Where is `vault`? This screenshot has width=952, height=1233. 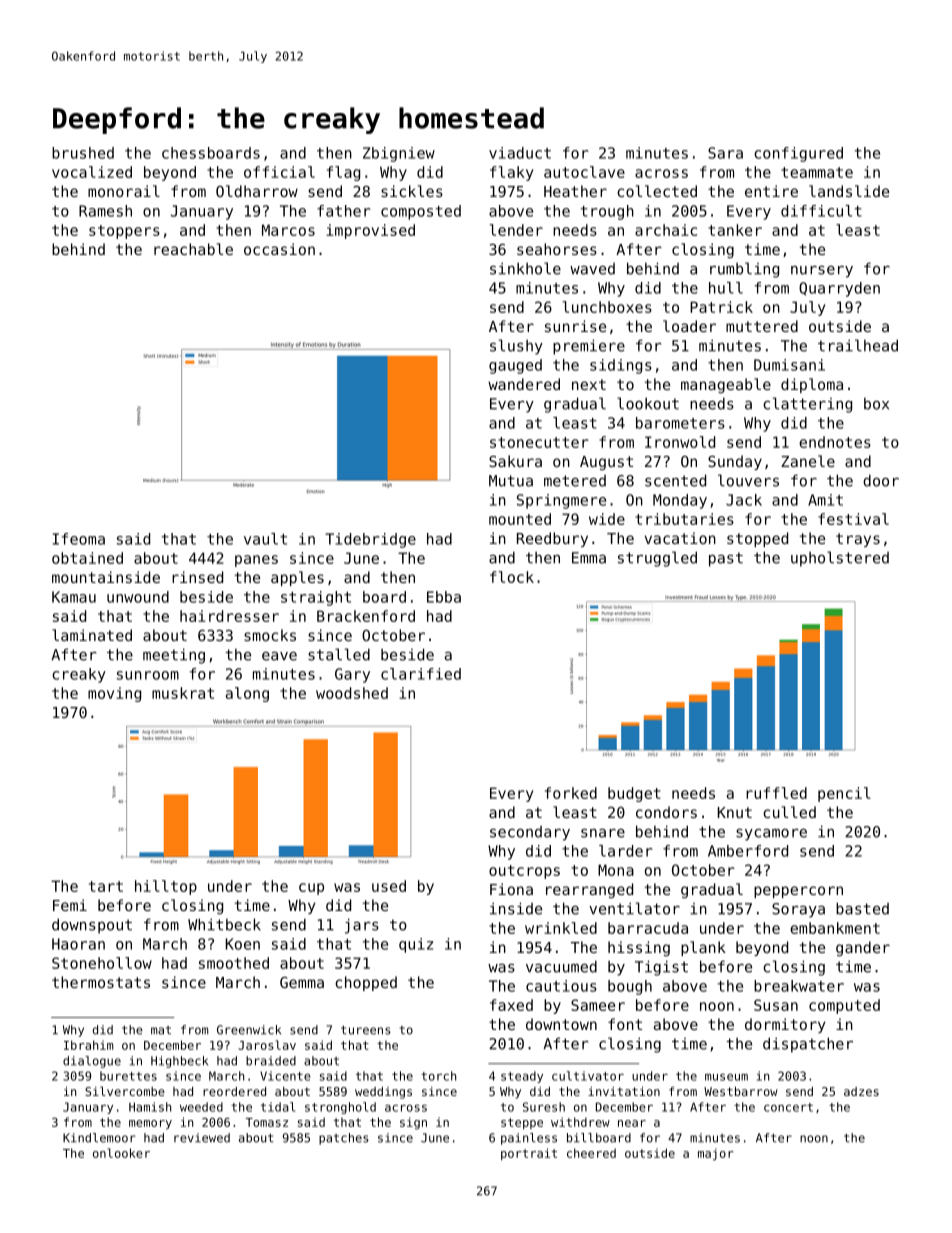
vault is located at coordinates (265, 539).
